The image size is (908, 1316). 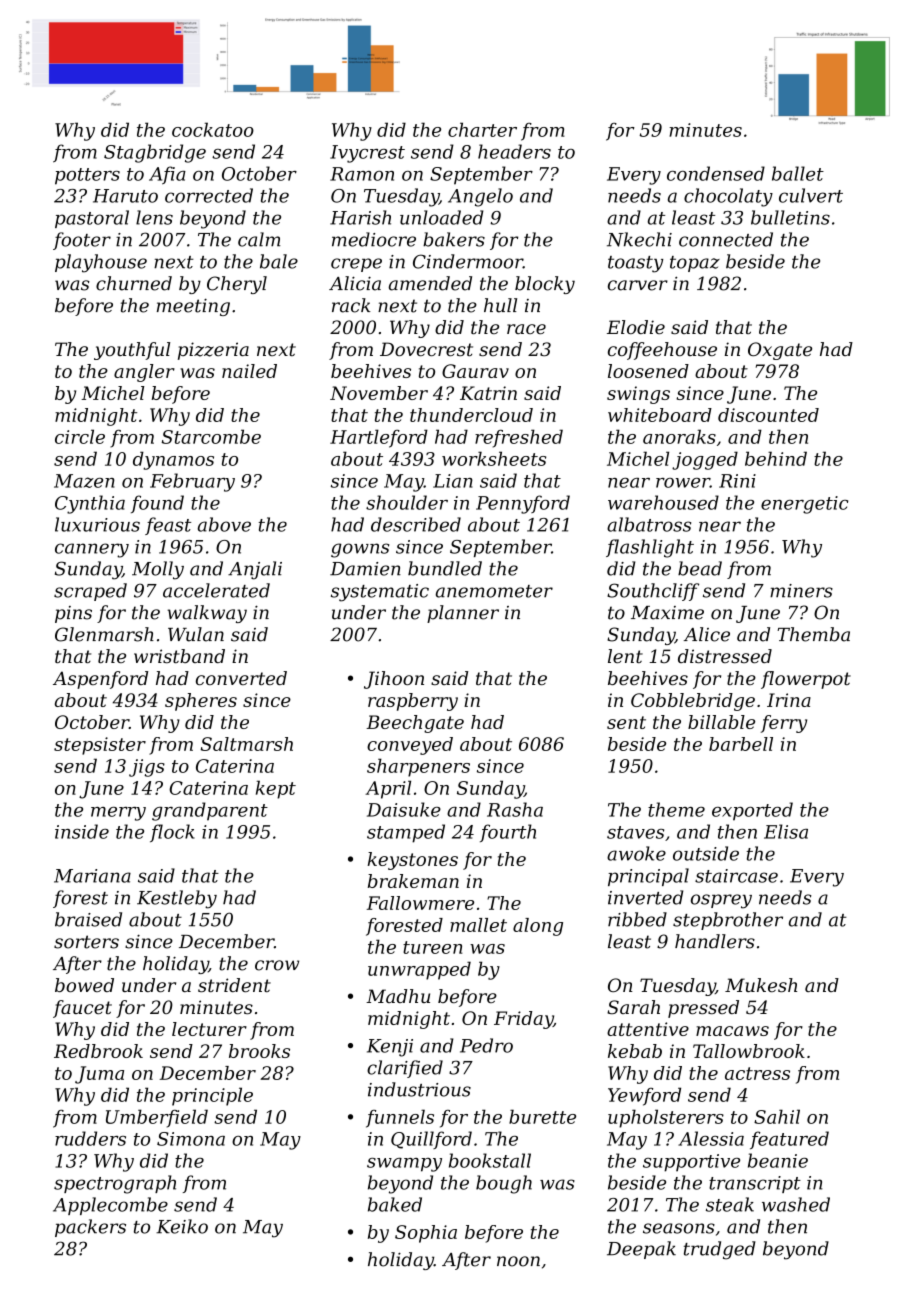 What do you see at coordinates (716, 173) in the screenshot?
I see `condensed` at bounding box center [716, 173].
